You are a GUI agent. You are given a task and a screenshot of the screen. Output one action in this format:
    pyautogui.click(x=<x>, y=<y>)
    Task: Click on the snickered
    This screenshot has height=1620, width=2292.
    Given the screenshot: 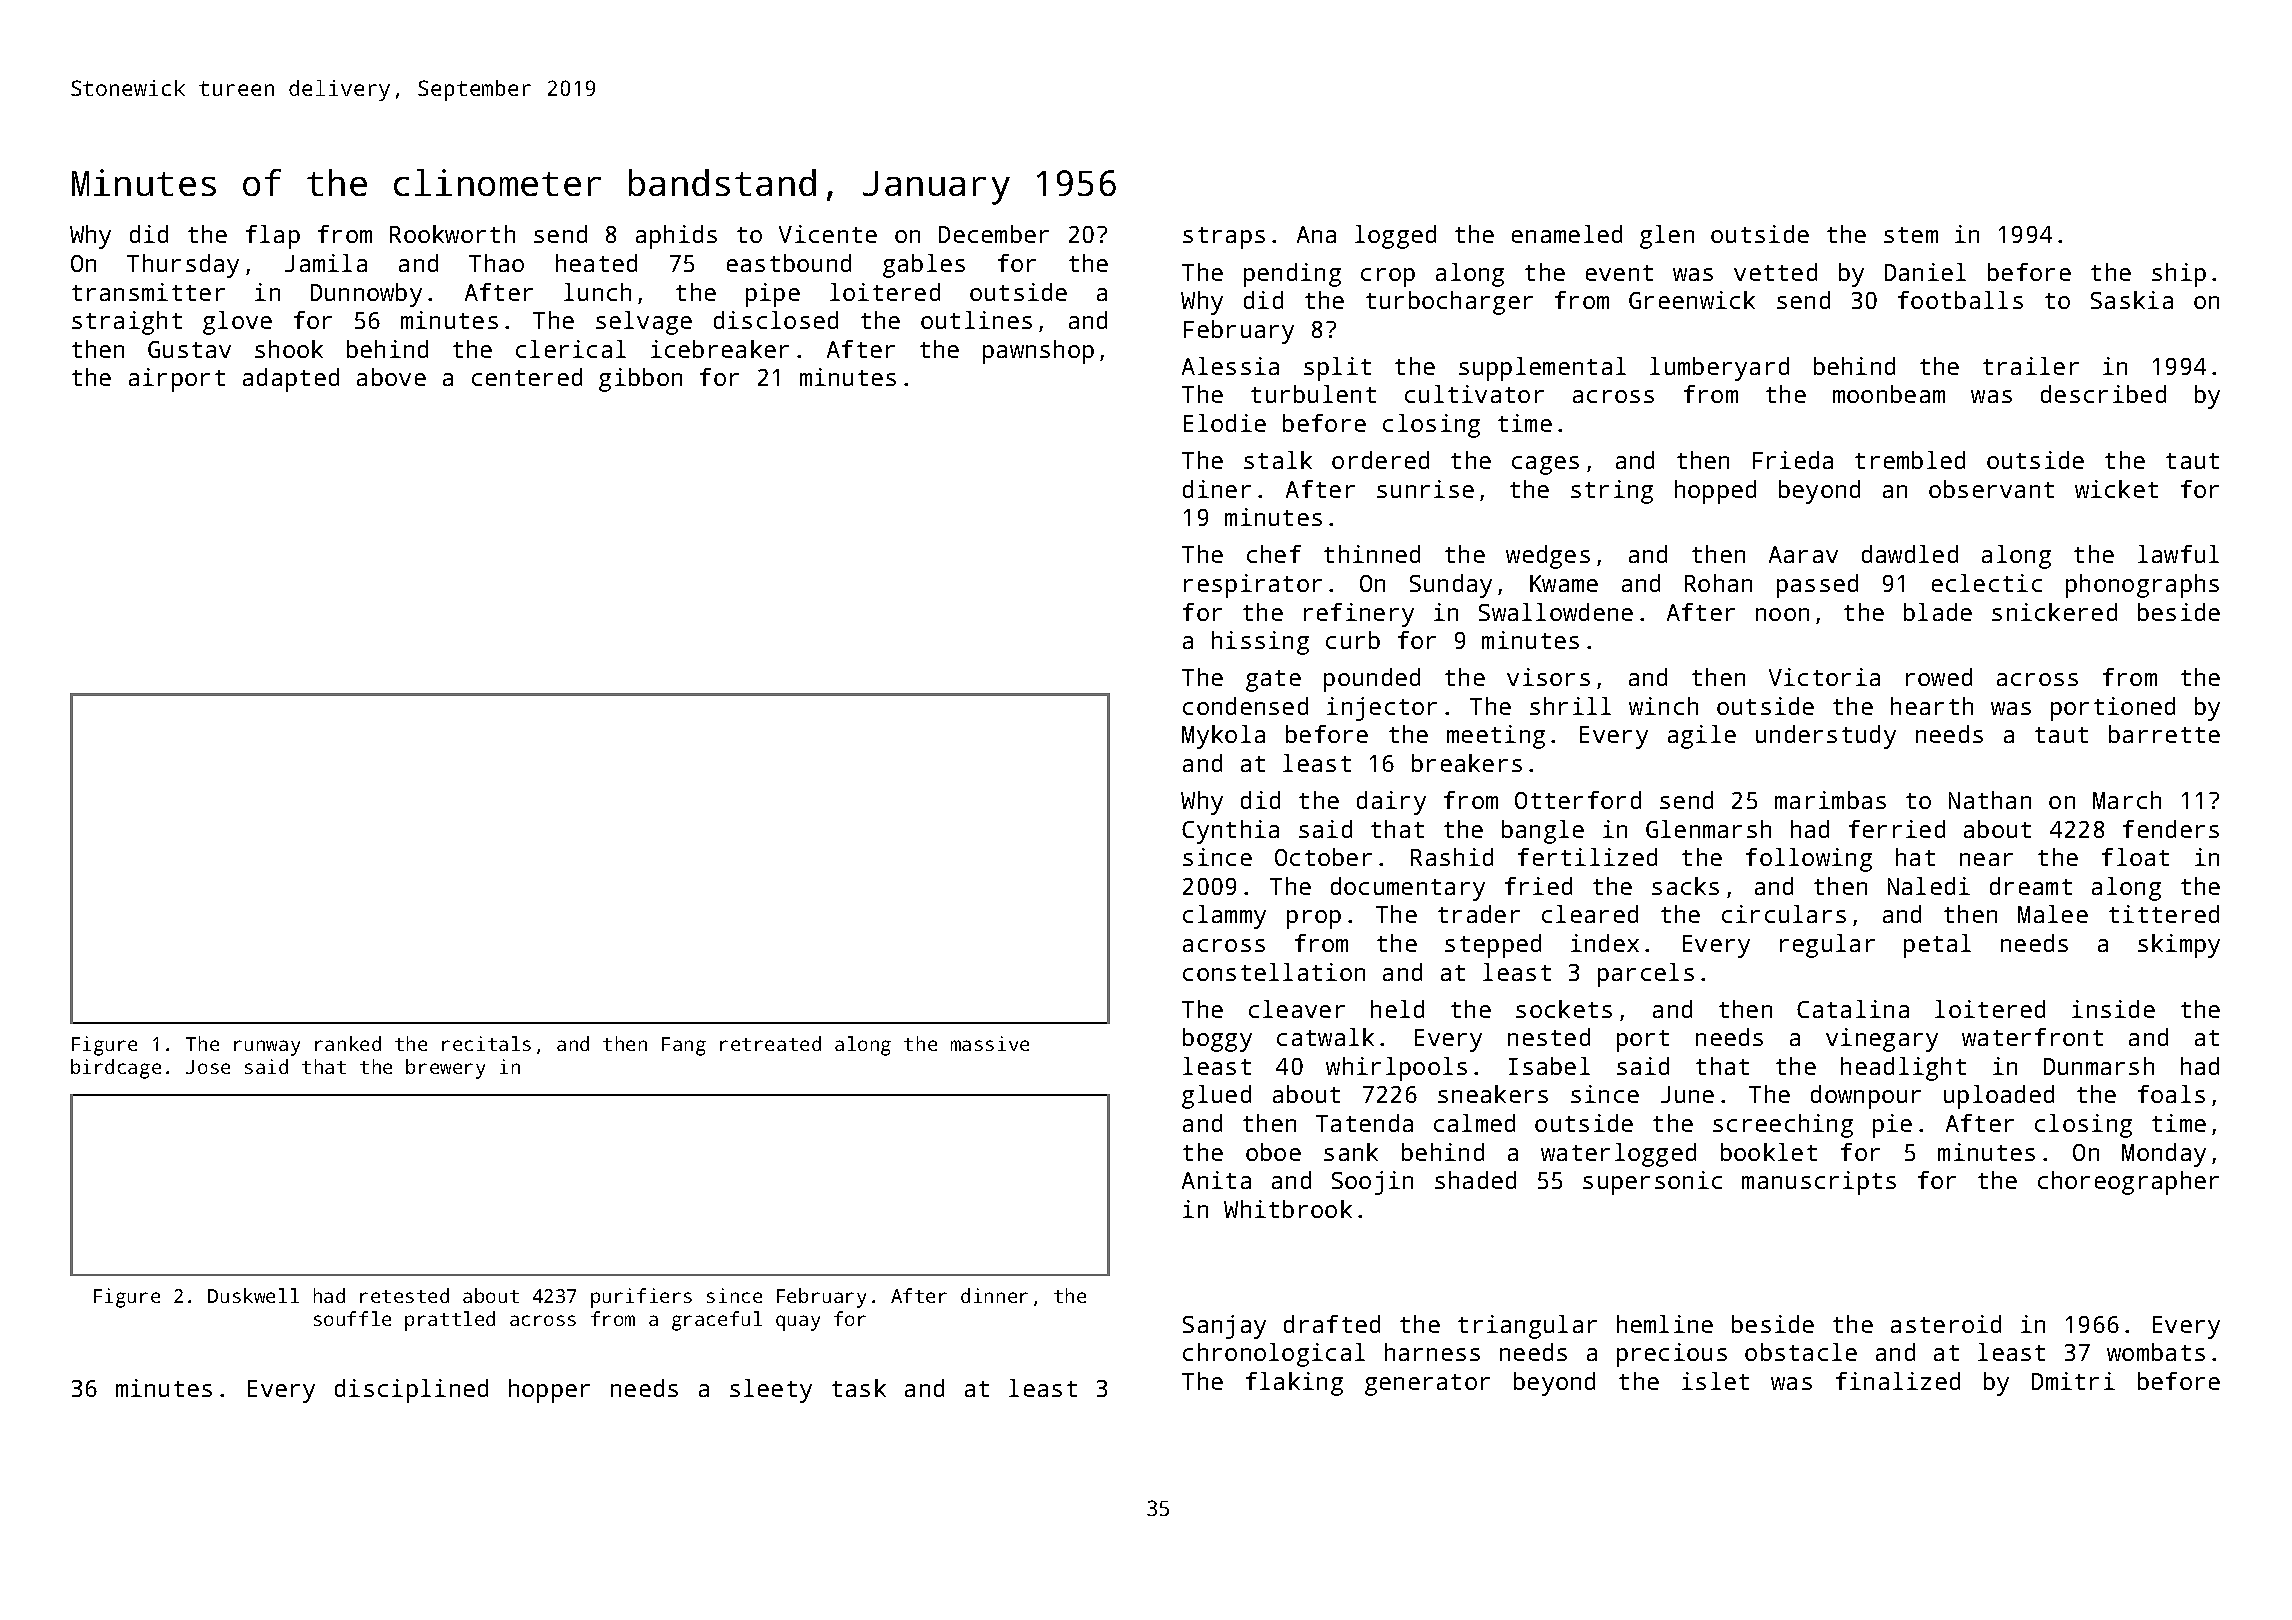 What is the action you would take?
    pyautogui.click(x=2054, y=612)
